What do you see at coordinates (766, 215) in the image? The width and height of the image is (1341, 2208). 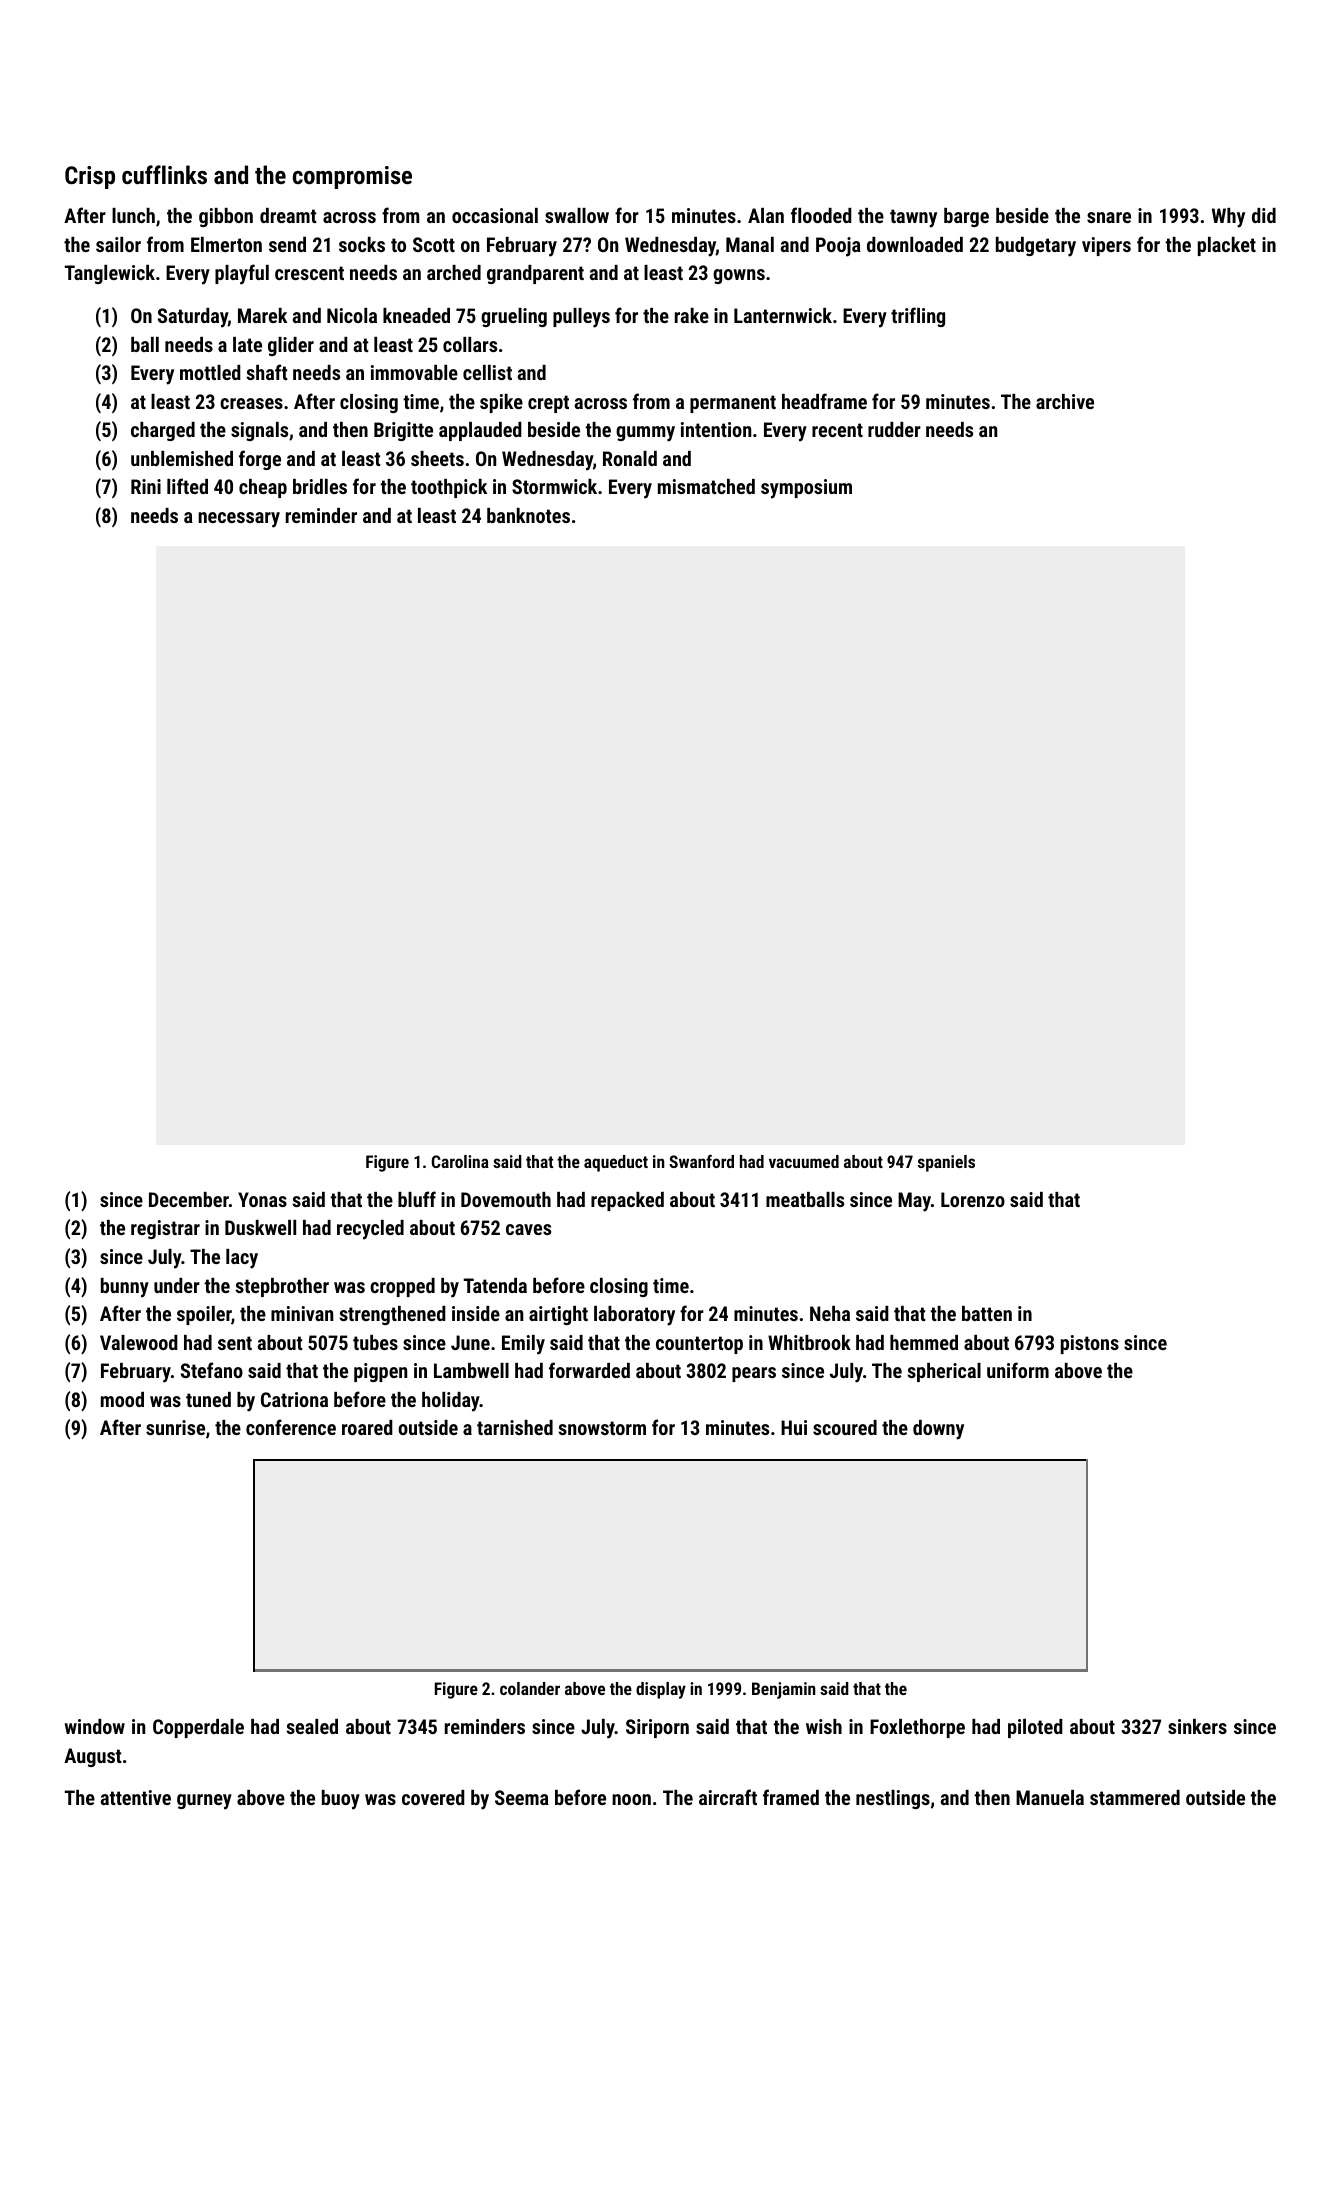 I see `Alan` at bounding box center [766, 215].
